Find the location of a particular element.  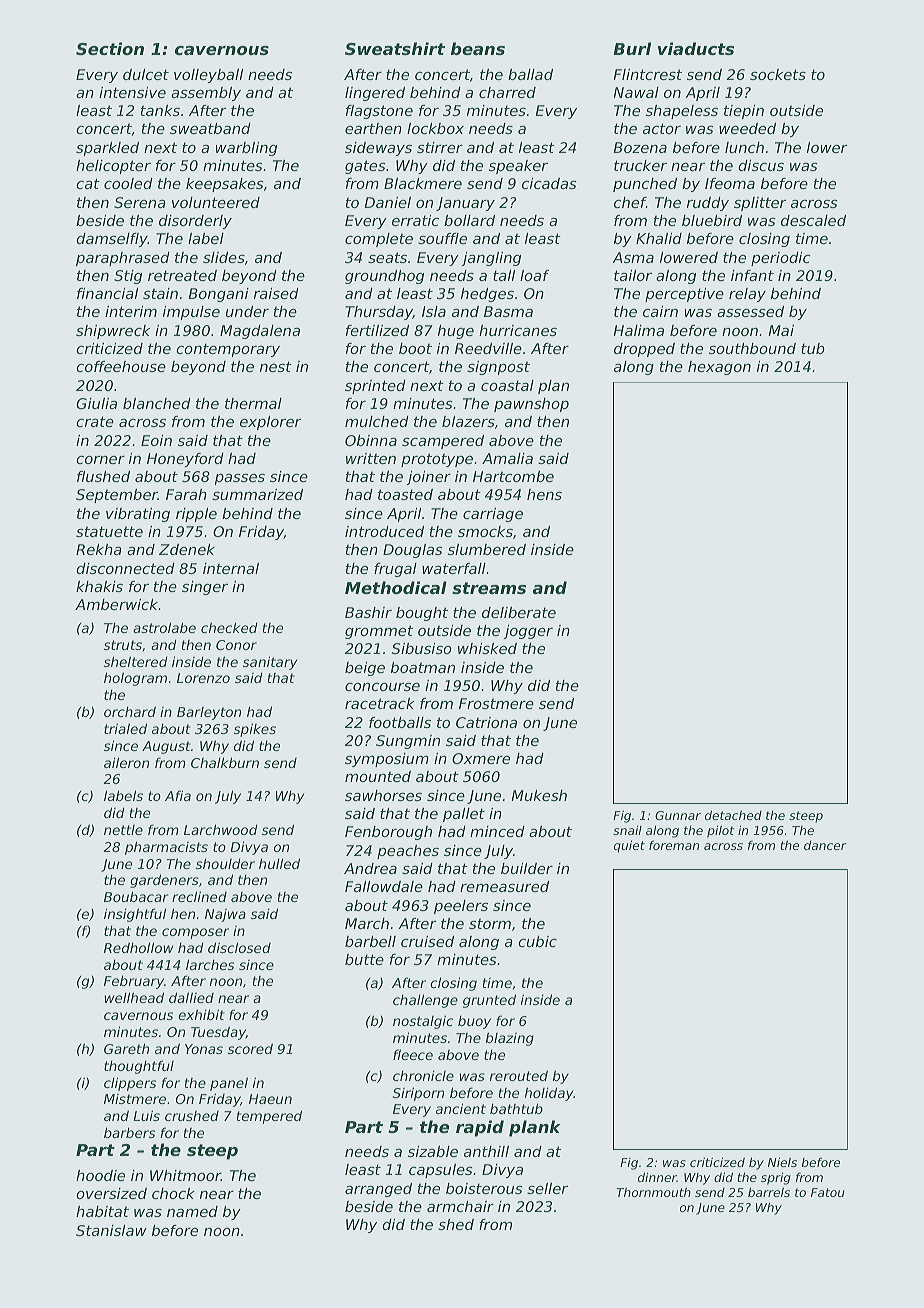

Frostmere is located at coordinates (496, 703).
